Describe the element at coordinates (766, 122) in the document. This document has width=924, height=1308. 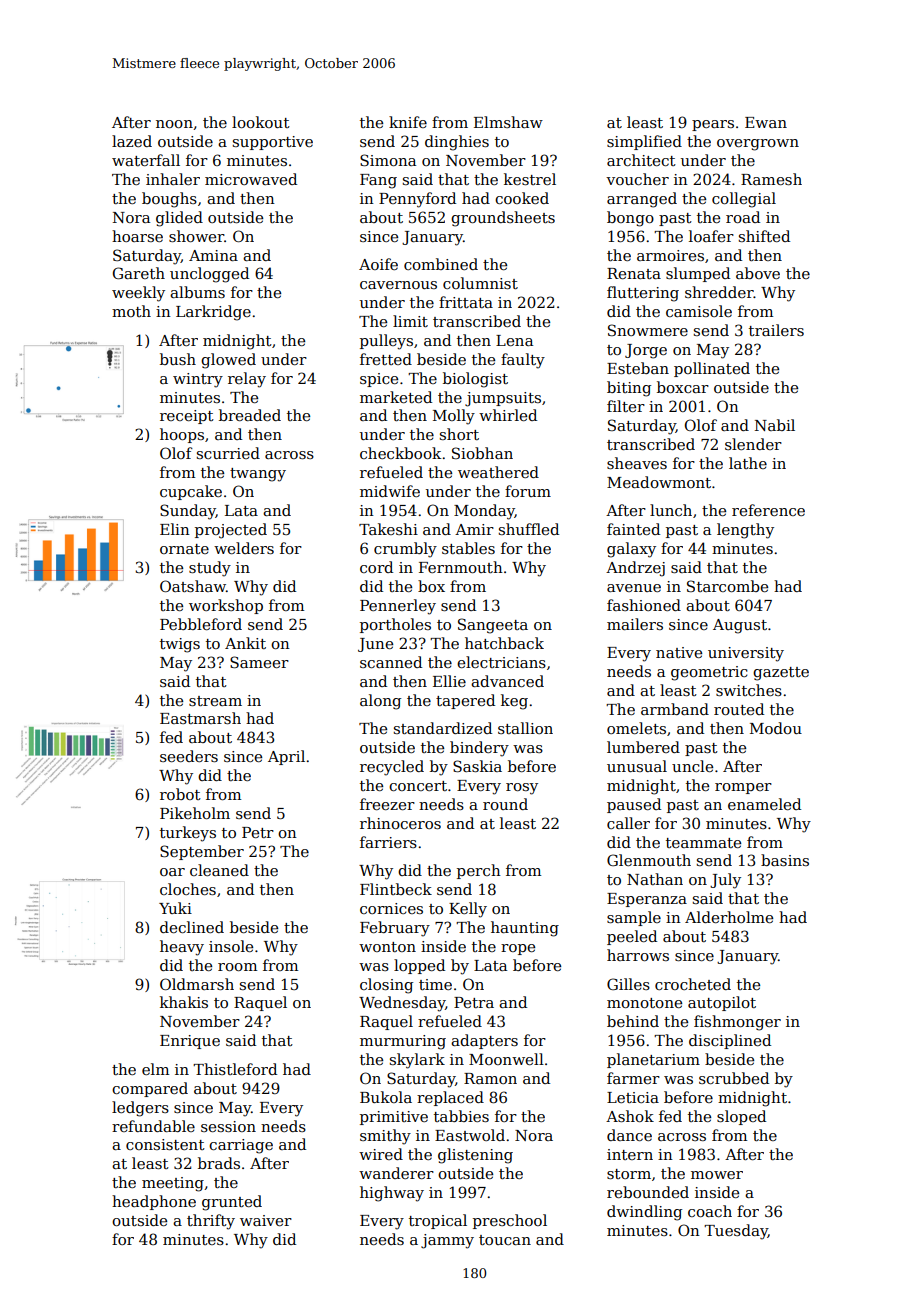
I see `Ewan` at that location.
